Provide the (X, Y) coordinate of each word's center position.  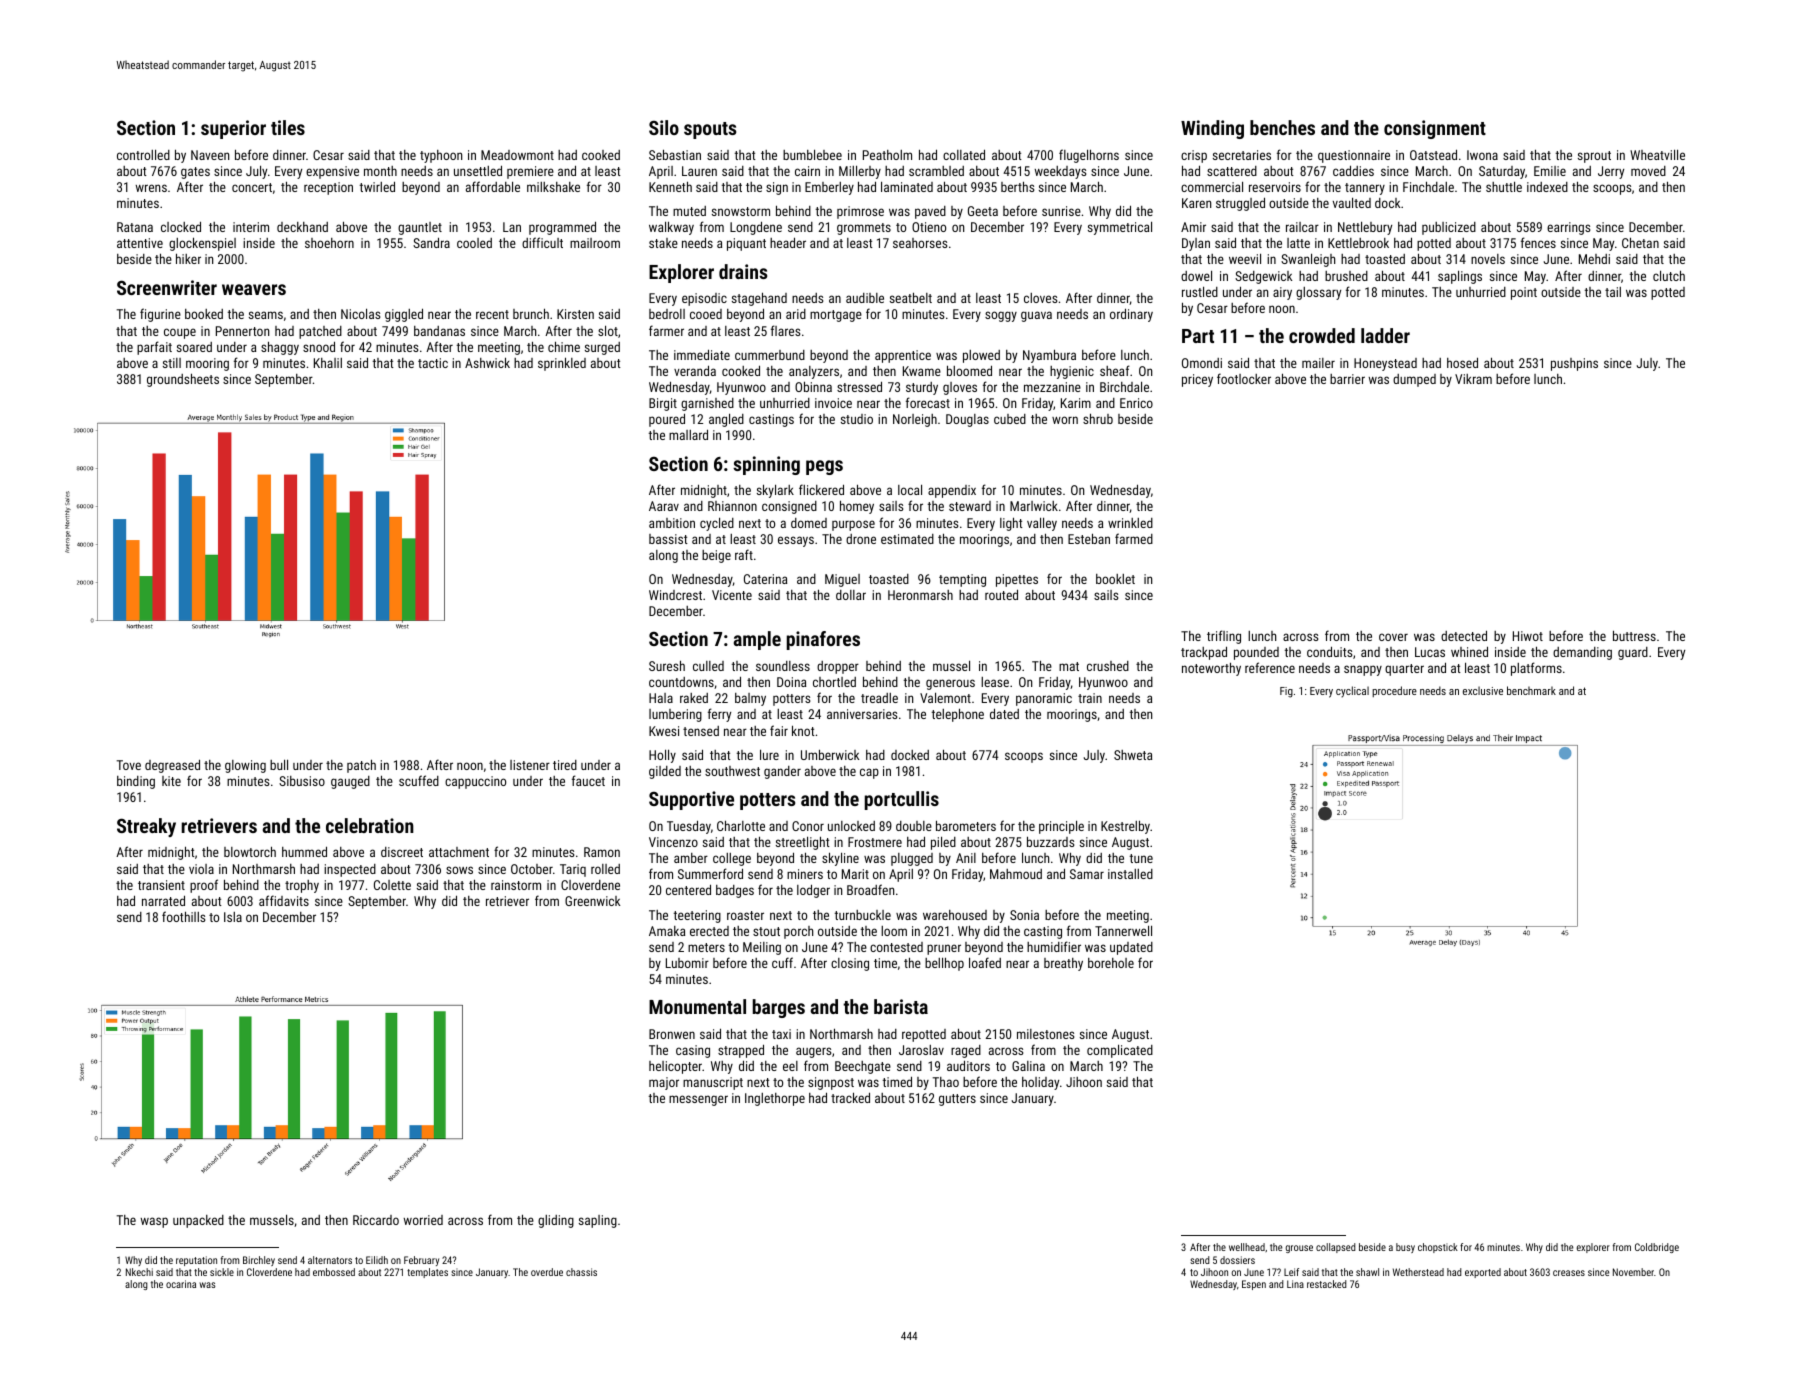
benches (1282, 127)
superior (233, 129)
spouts (710, 130)
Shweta (1133, 755)
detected (1464, 635)
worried (423, 1220)
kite (171, 781)
